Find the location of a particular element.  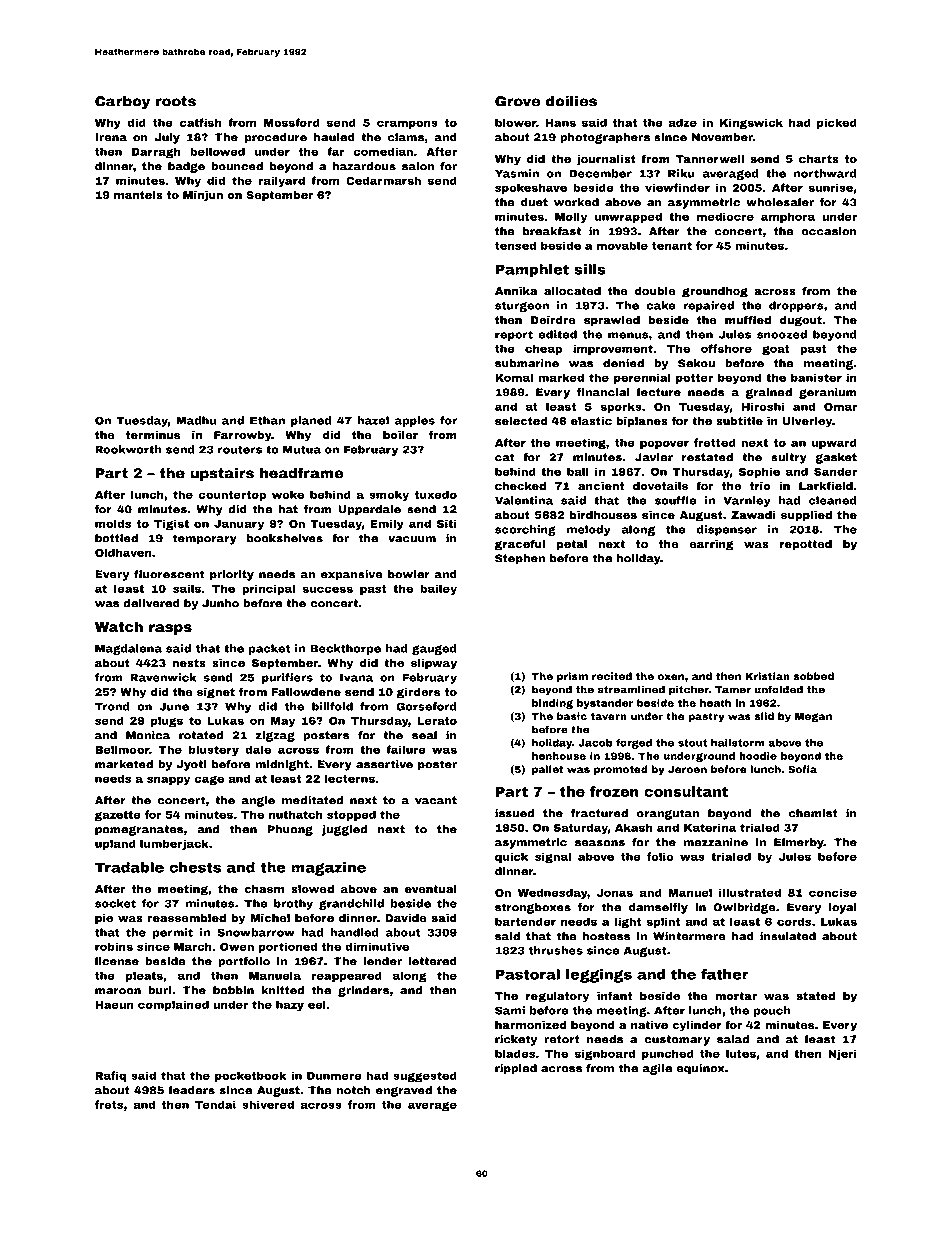

magazine is located at coordinates (328, 869).
